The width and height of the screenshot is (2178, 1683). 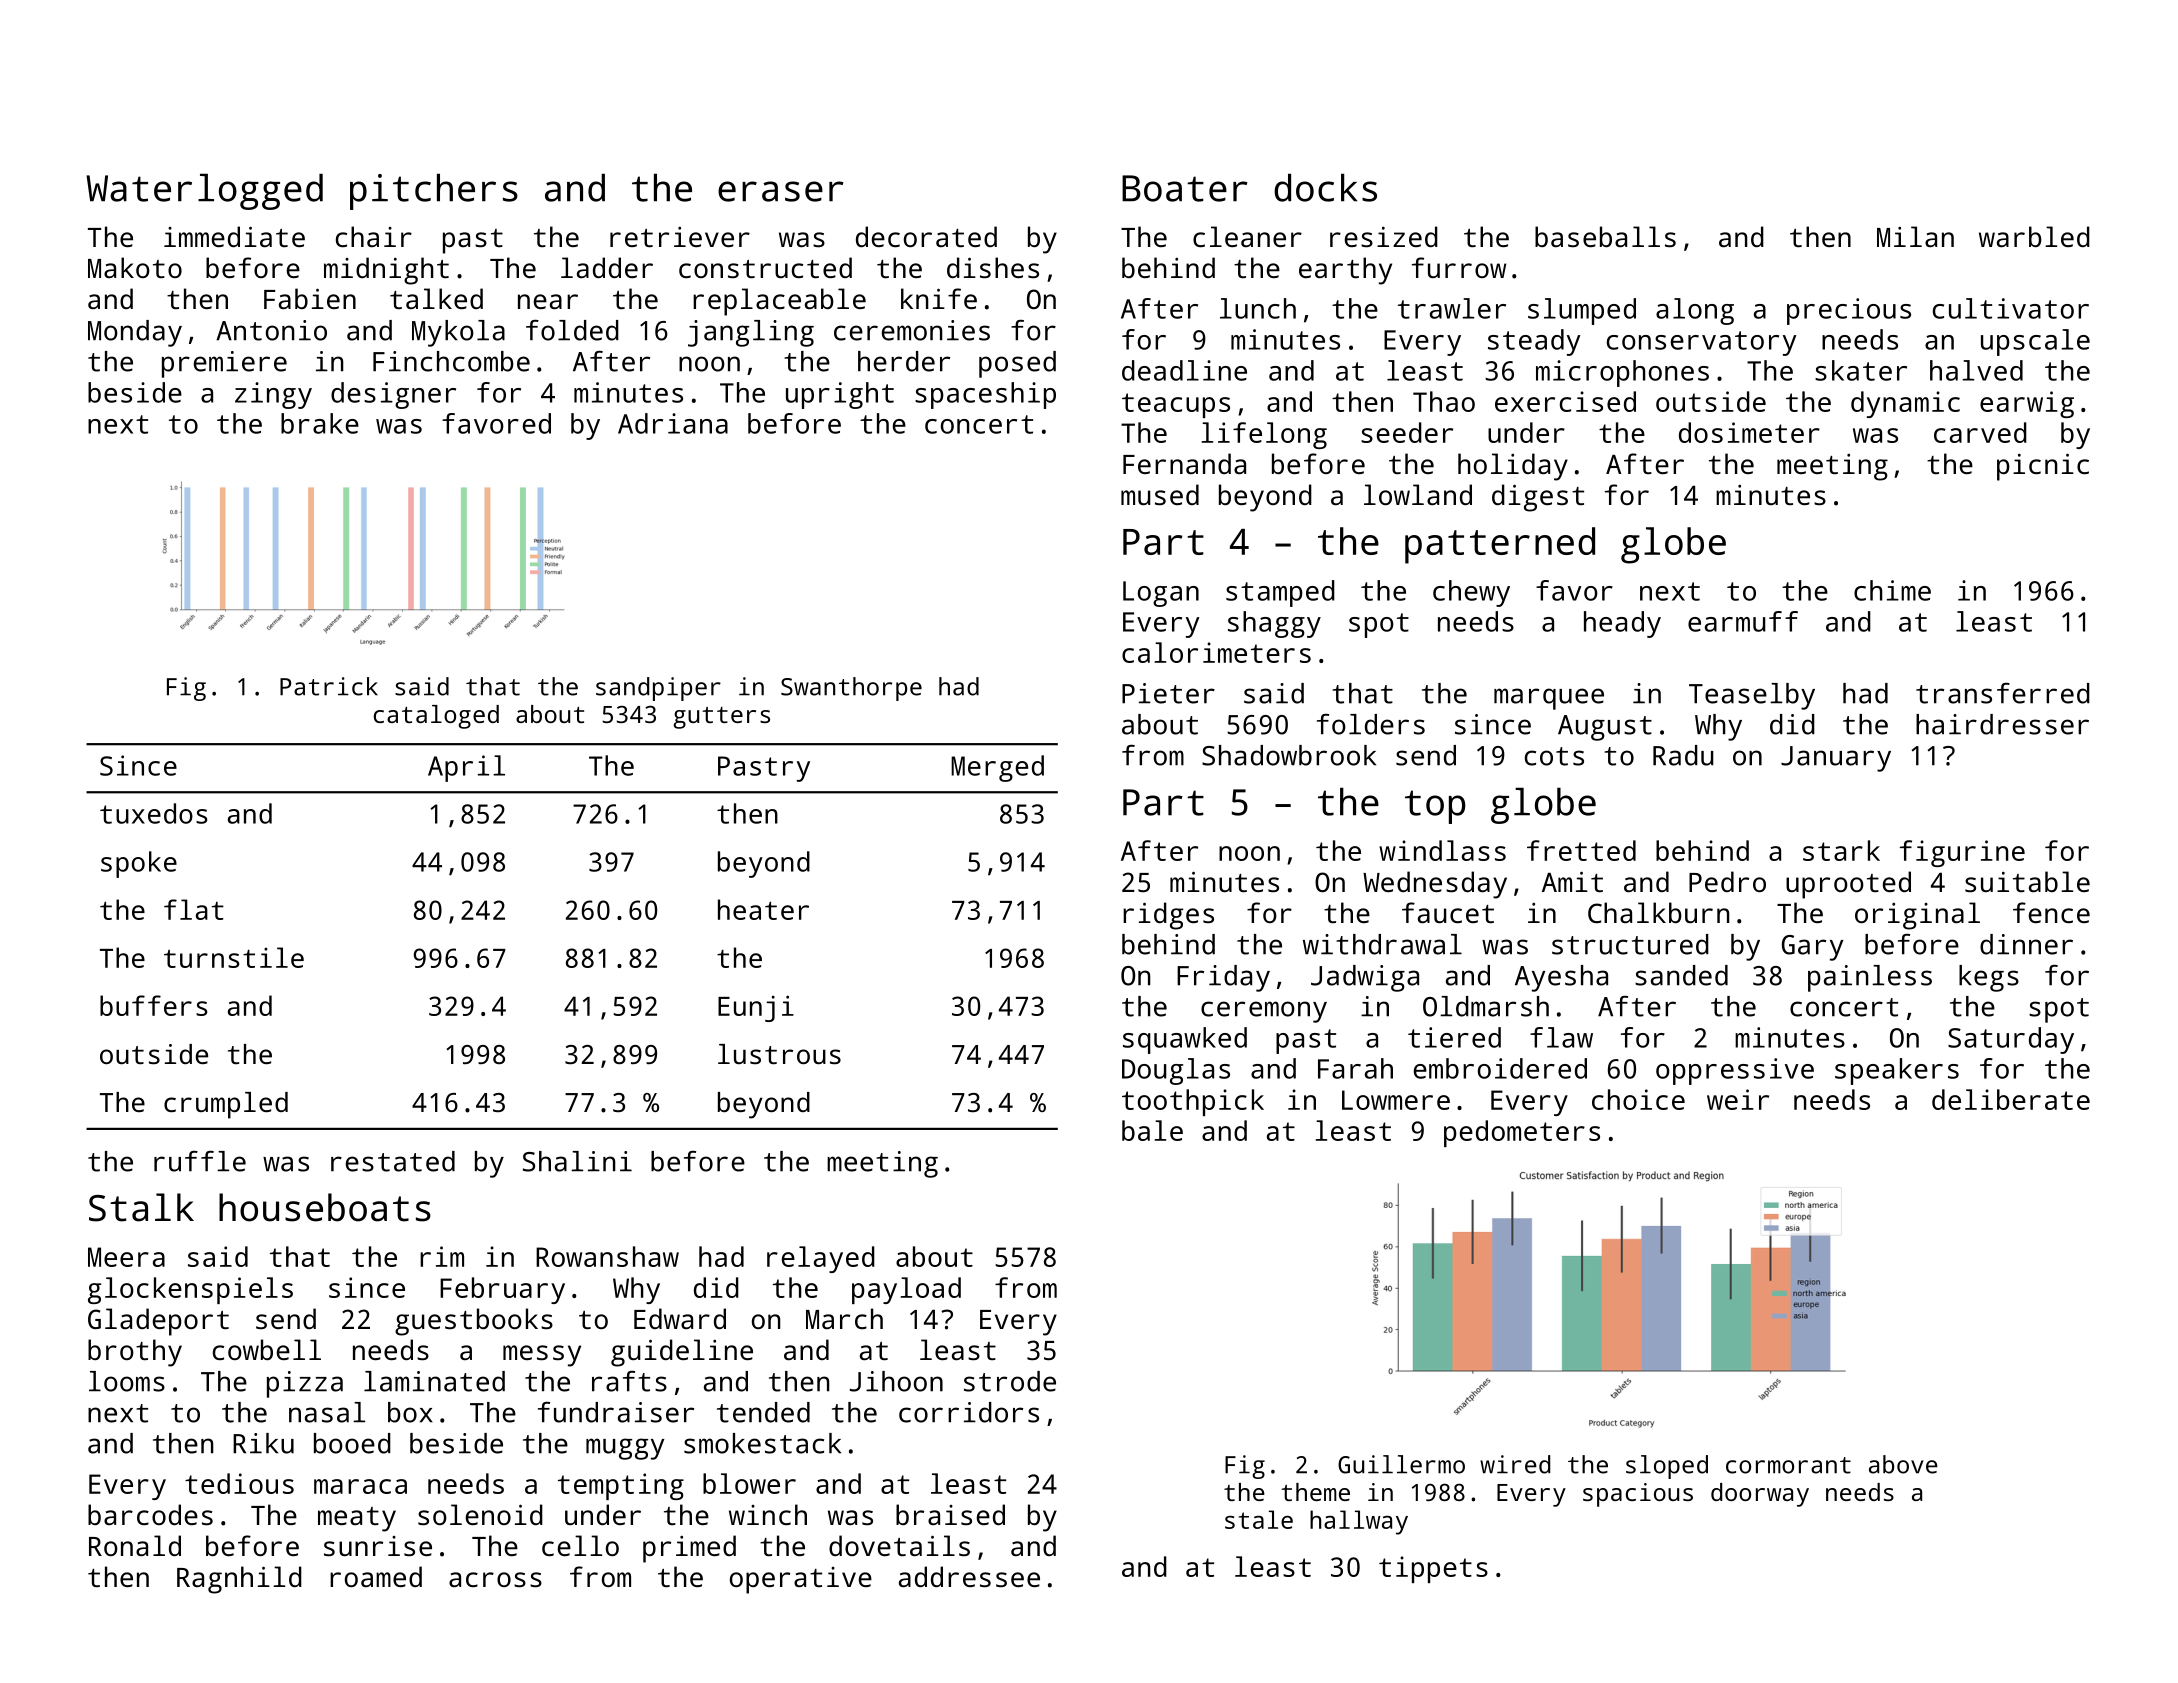 What do you see at coordinates (329, 686) in the screenshot?
I see `Patrick` at bounding box center [329, 686].
